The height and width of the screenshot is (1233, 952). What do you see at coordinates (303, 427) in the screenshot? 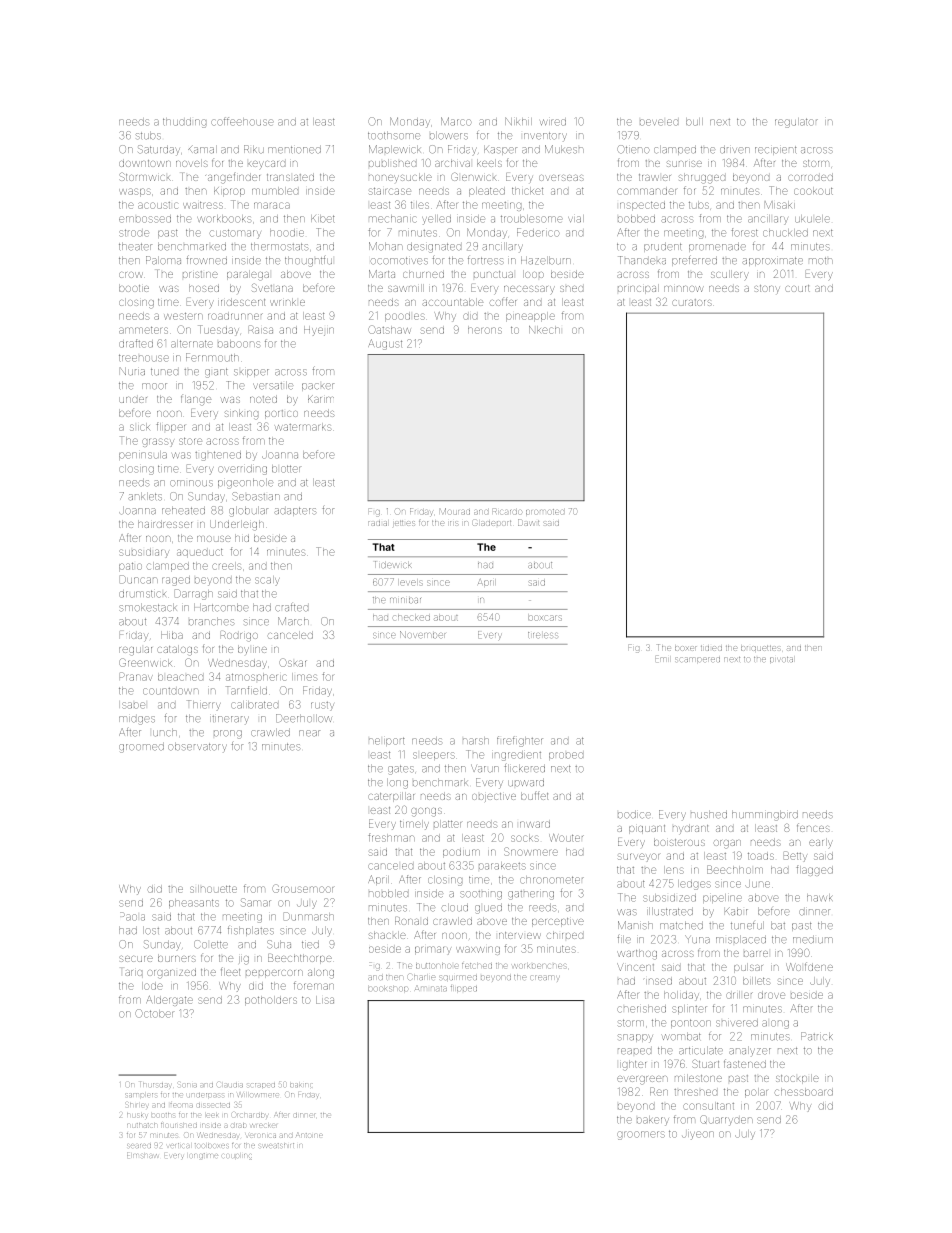
I see `watermarks` at bounding box center [303, 427].
